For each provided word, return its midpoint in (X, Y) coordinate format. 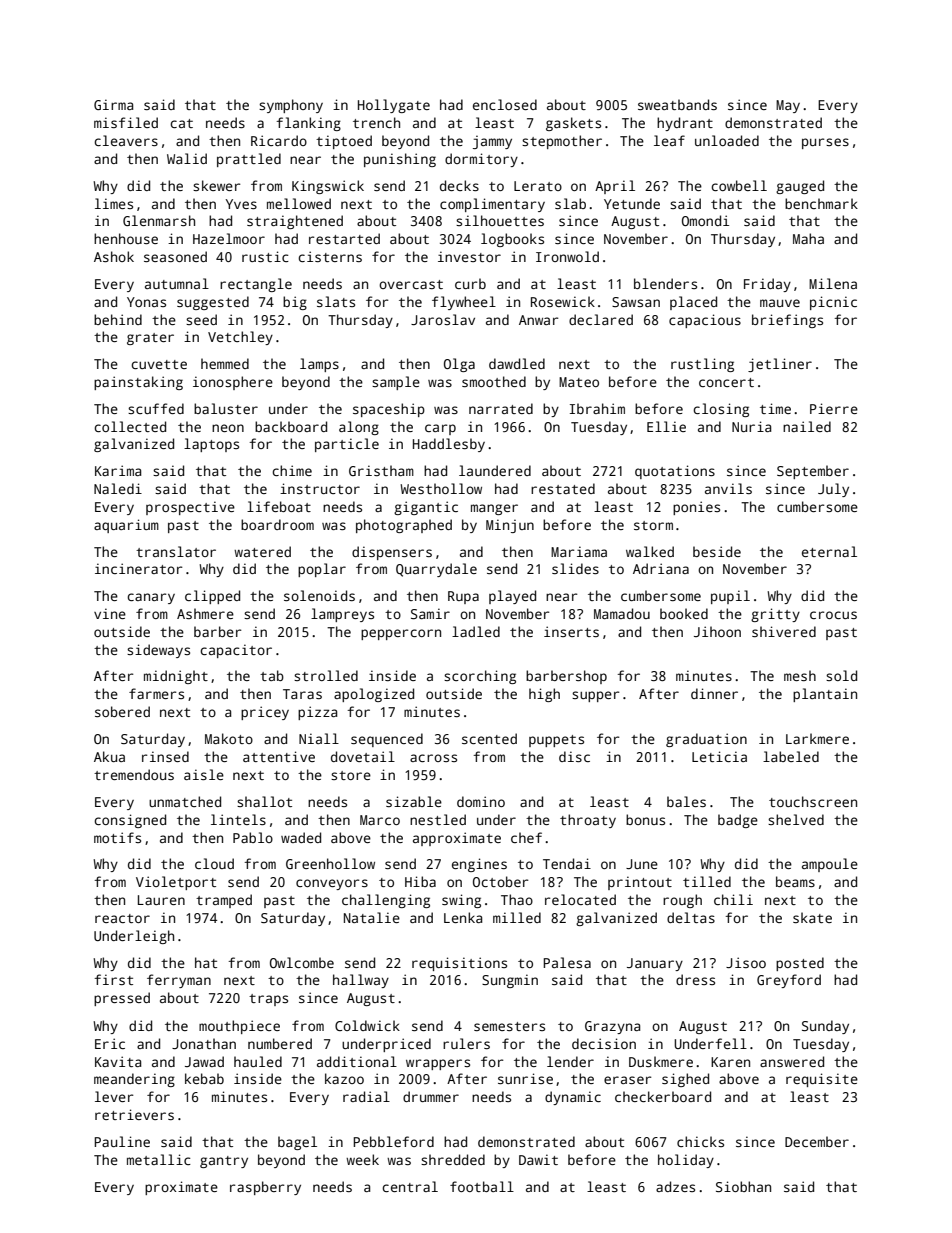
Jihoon (717, 631)
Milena (833, 283)
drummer (431, 1096)
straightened (295, 222)
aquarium (126, 526)
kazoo (344, 1078)
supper (595, 696)
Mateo (579, 382)
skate (812, 917)
